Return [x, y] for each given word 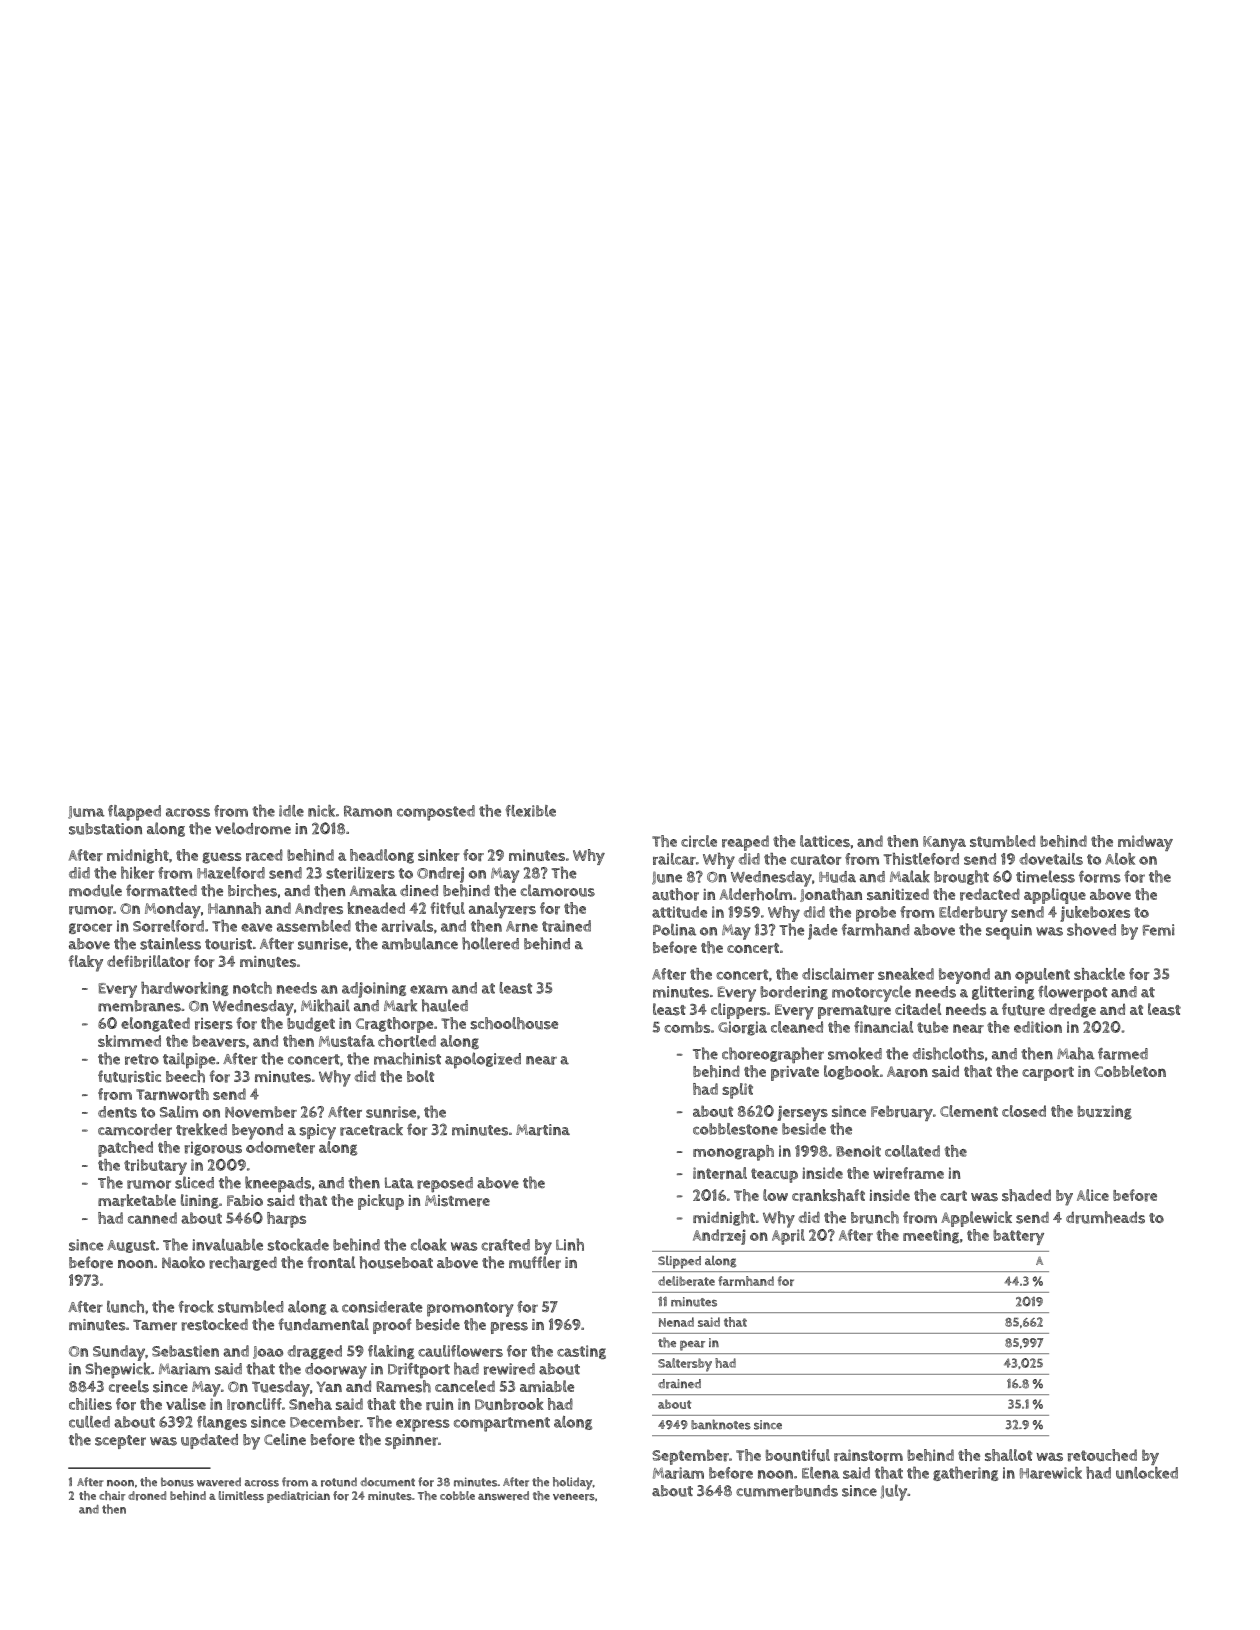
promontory [470, 1309]
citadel [918, 1009]
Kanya [944, 843]
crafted [505, 1245]
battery [1018, 1237]
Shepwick [118, 1370]
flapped [134, 813]
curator [816, 859]
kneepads [278, 1184]
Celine [285, 1439]
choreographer [773, 1055]
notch [252, 988]
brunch [875, 1217]
